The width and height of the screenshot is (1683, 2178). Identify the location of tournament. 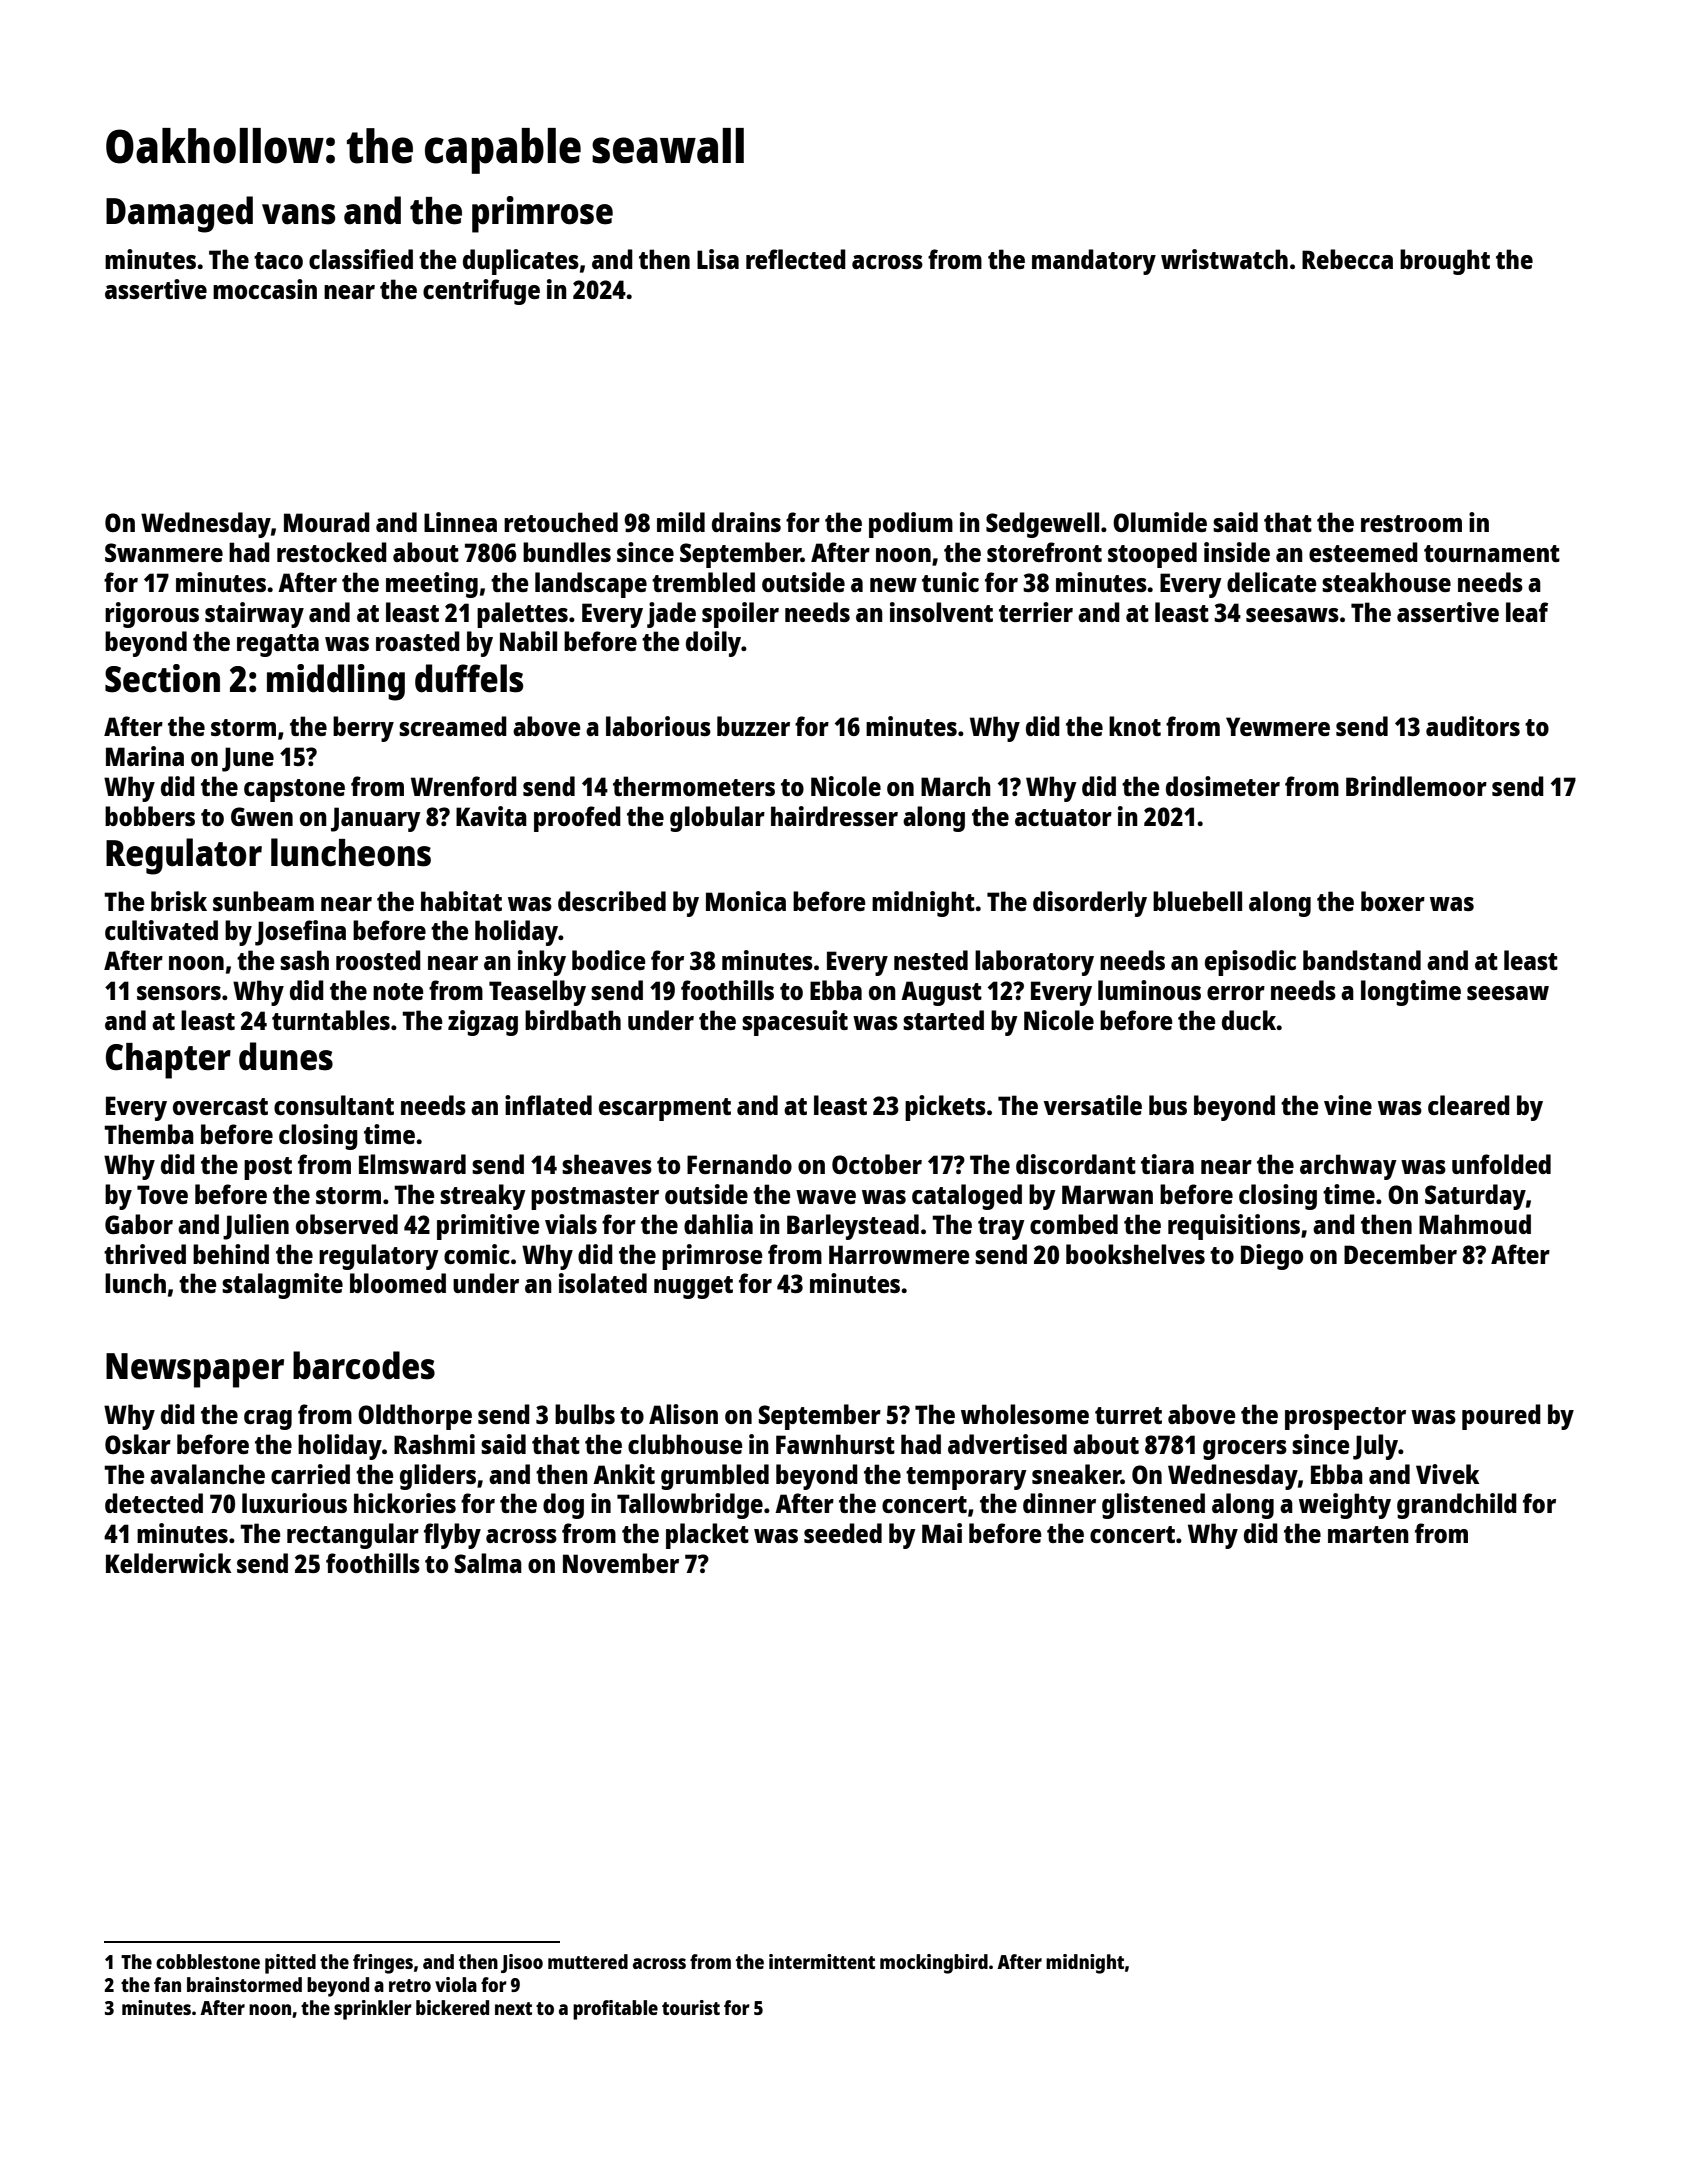
(1492, 553).
